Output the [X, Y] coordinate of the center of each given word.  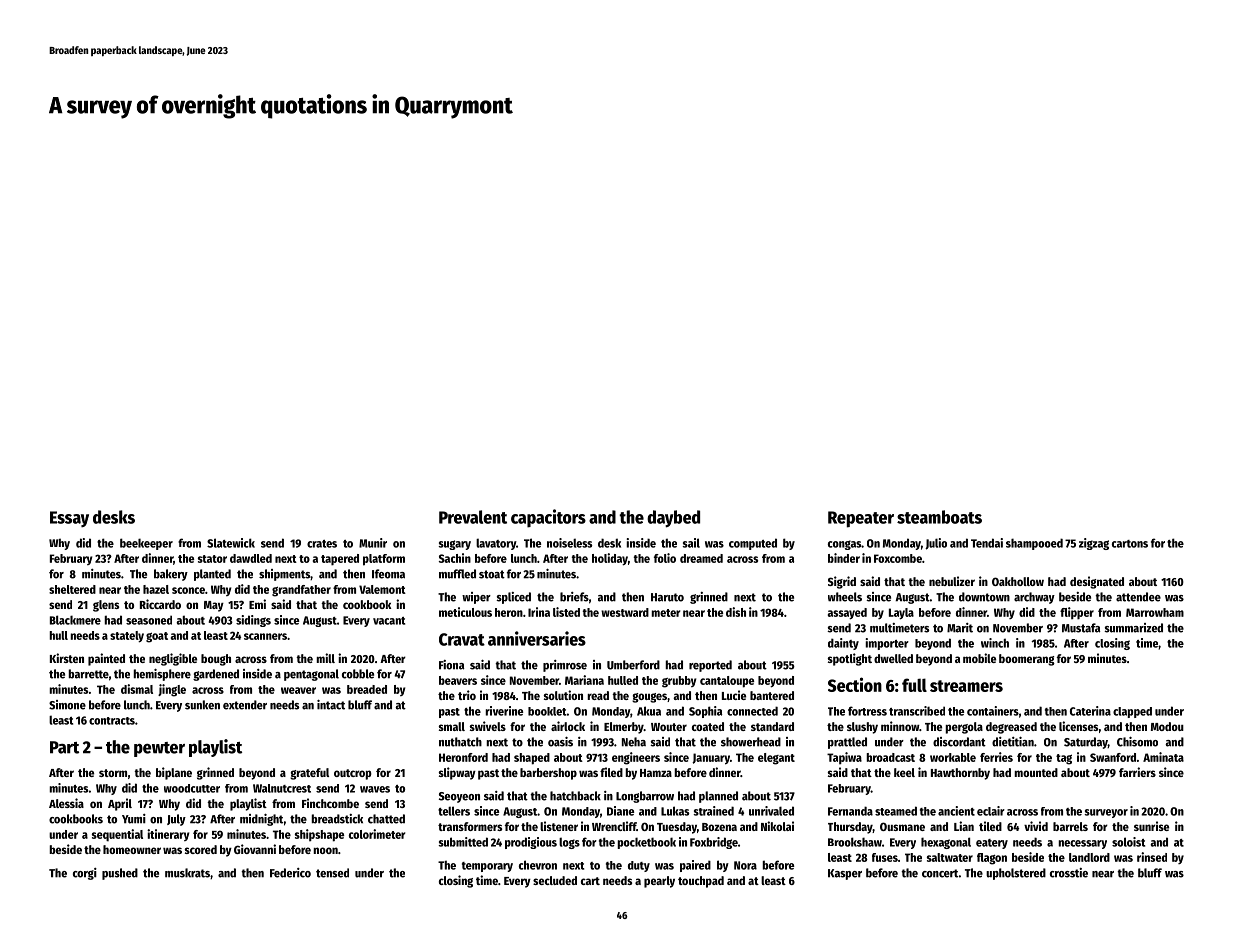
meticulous [465, 612]
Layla [901, 614]
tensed [332, 873]
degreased [1011, 728]
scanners [265, 636]
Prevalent [473, 517]
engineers [636, 758]
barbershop [548, 774]
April [120, 804]
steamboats [939, 517]
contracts [112, 721]
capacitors [548, 518]
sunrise [1151, 826]
